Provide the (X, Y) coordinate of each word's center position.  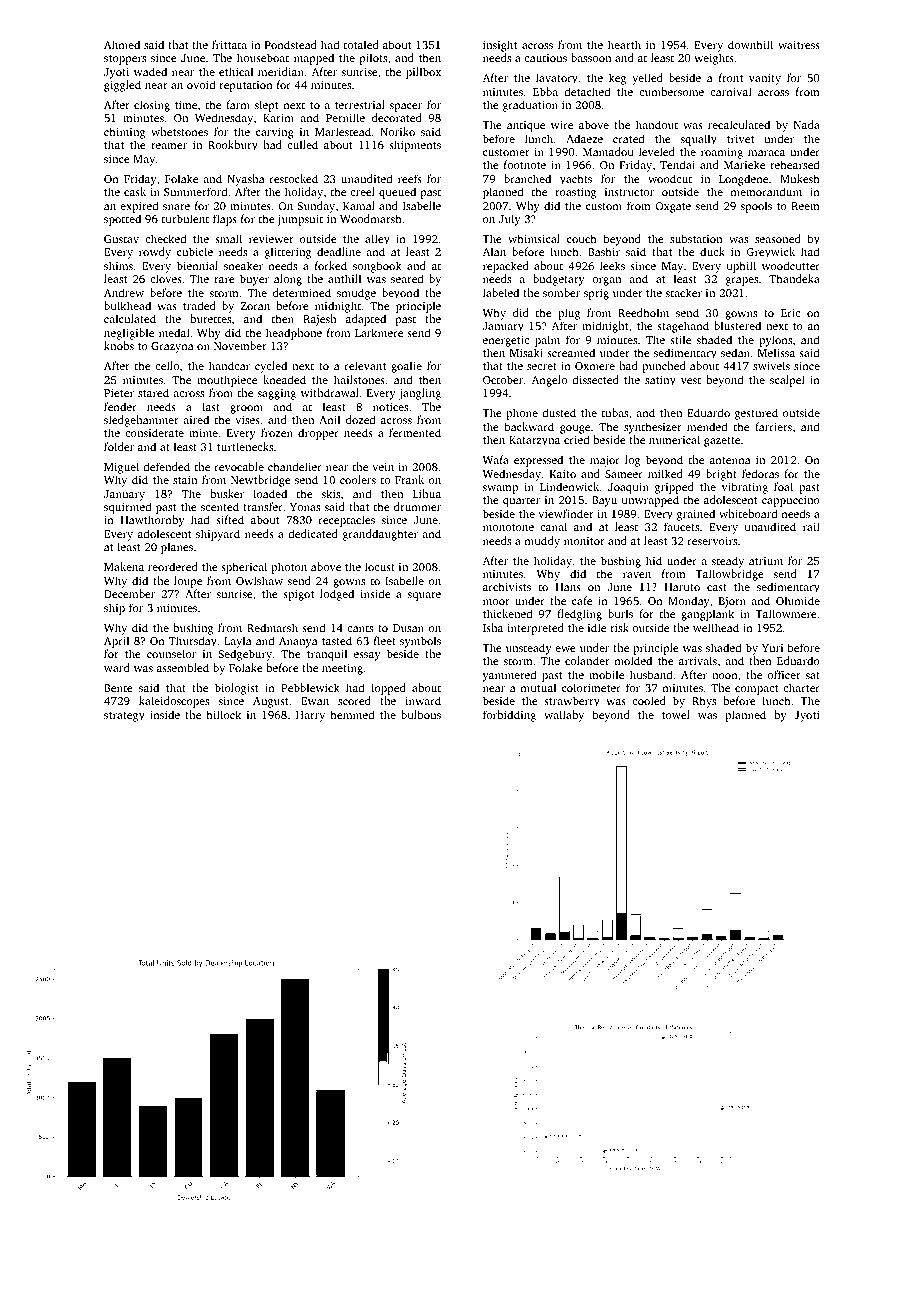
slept (267, 106)
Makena (124, 566)
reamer (169, 146)
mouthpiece (227, 381)
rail (811, 526)
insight (500, 46)
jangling (420, 394)
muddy (542, 542)
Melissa (776, 352)
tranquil (327, 655)
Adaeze (584, 138)
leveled (657, 151)
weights (714, 59)
